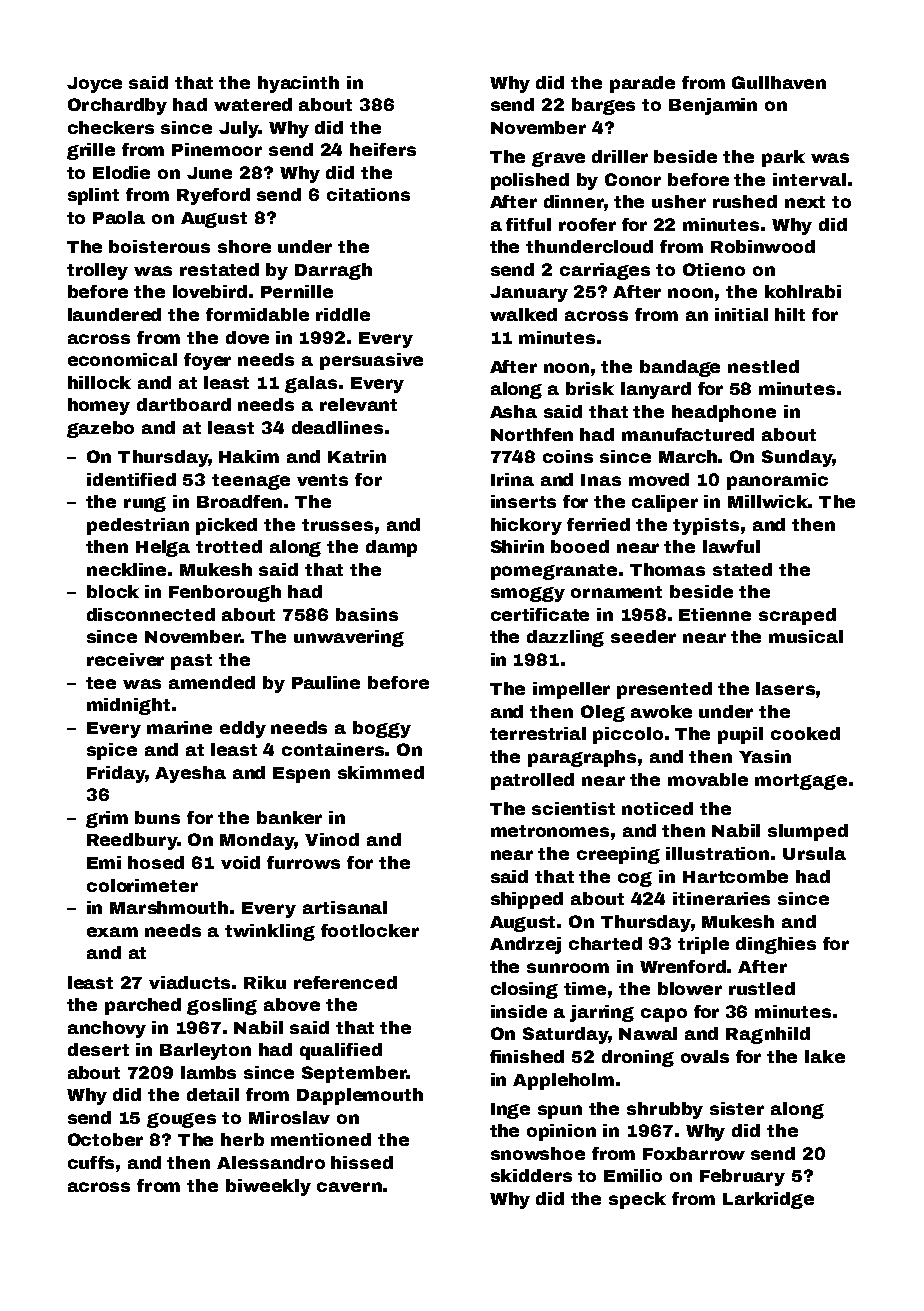 Image resolution: width=924 pixels, height=1311 pixels. What do you see at coordinates (785, 688) in the image?
I see `lasers` at bounding box center [785, 688].
